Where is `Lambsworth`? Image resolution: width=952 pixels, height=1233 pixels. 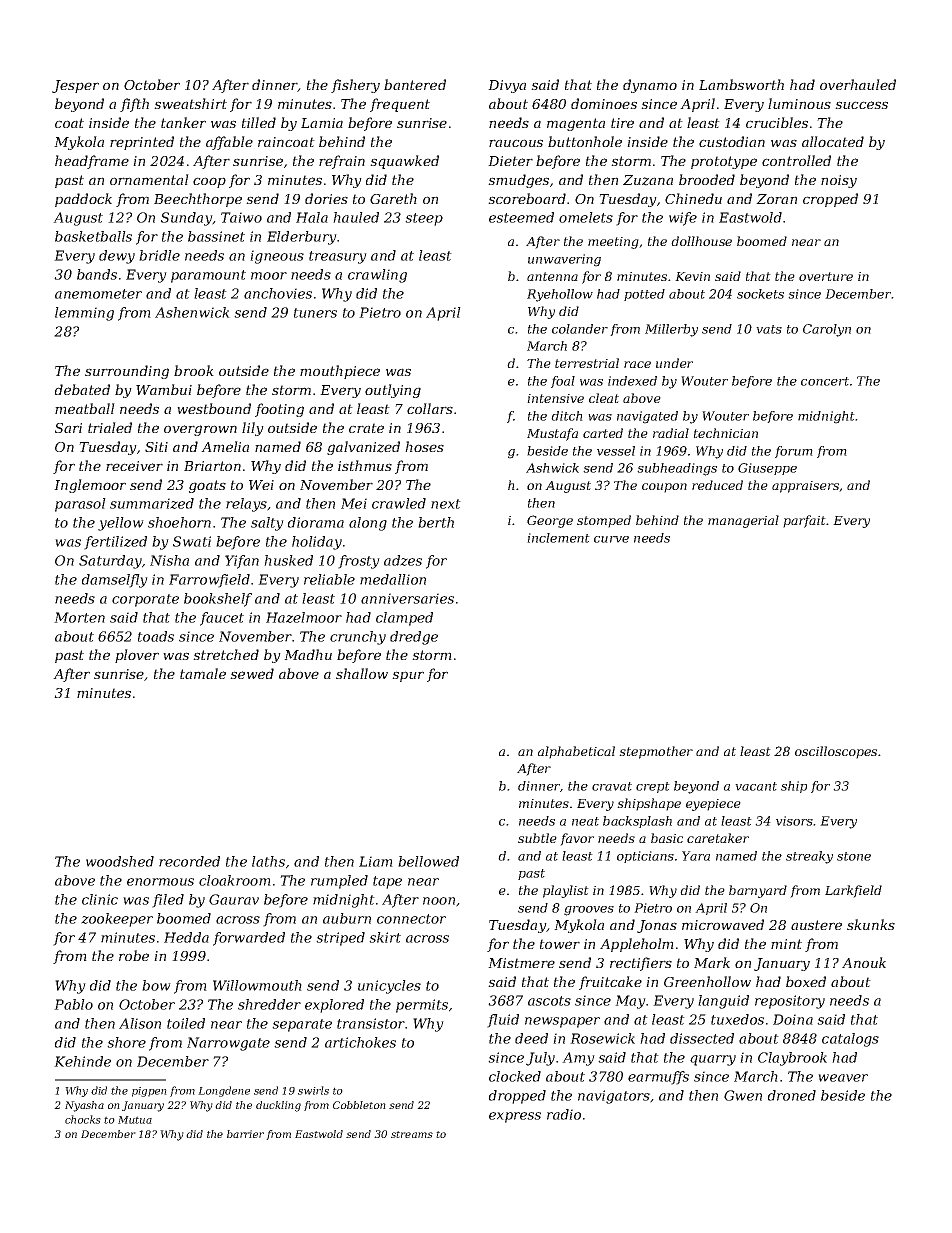 Lambsworth is located at coordinates (741, 84).
